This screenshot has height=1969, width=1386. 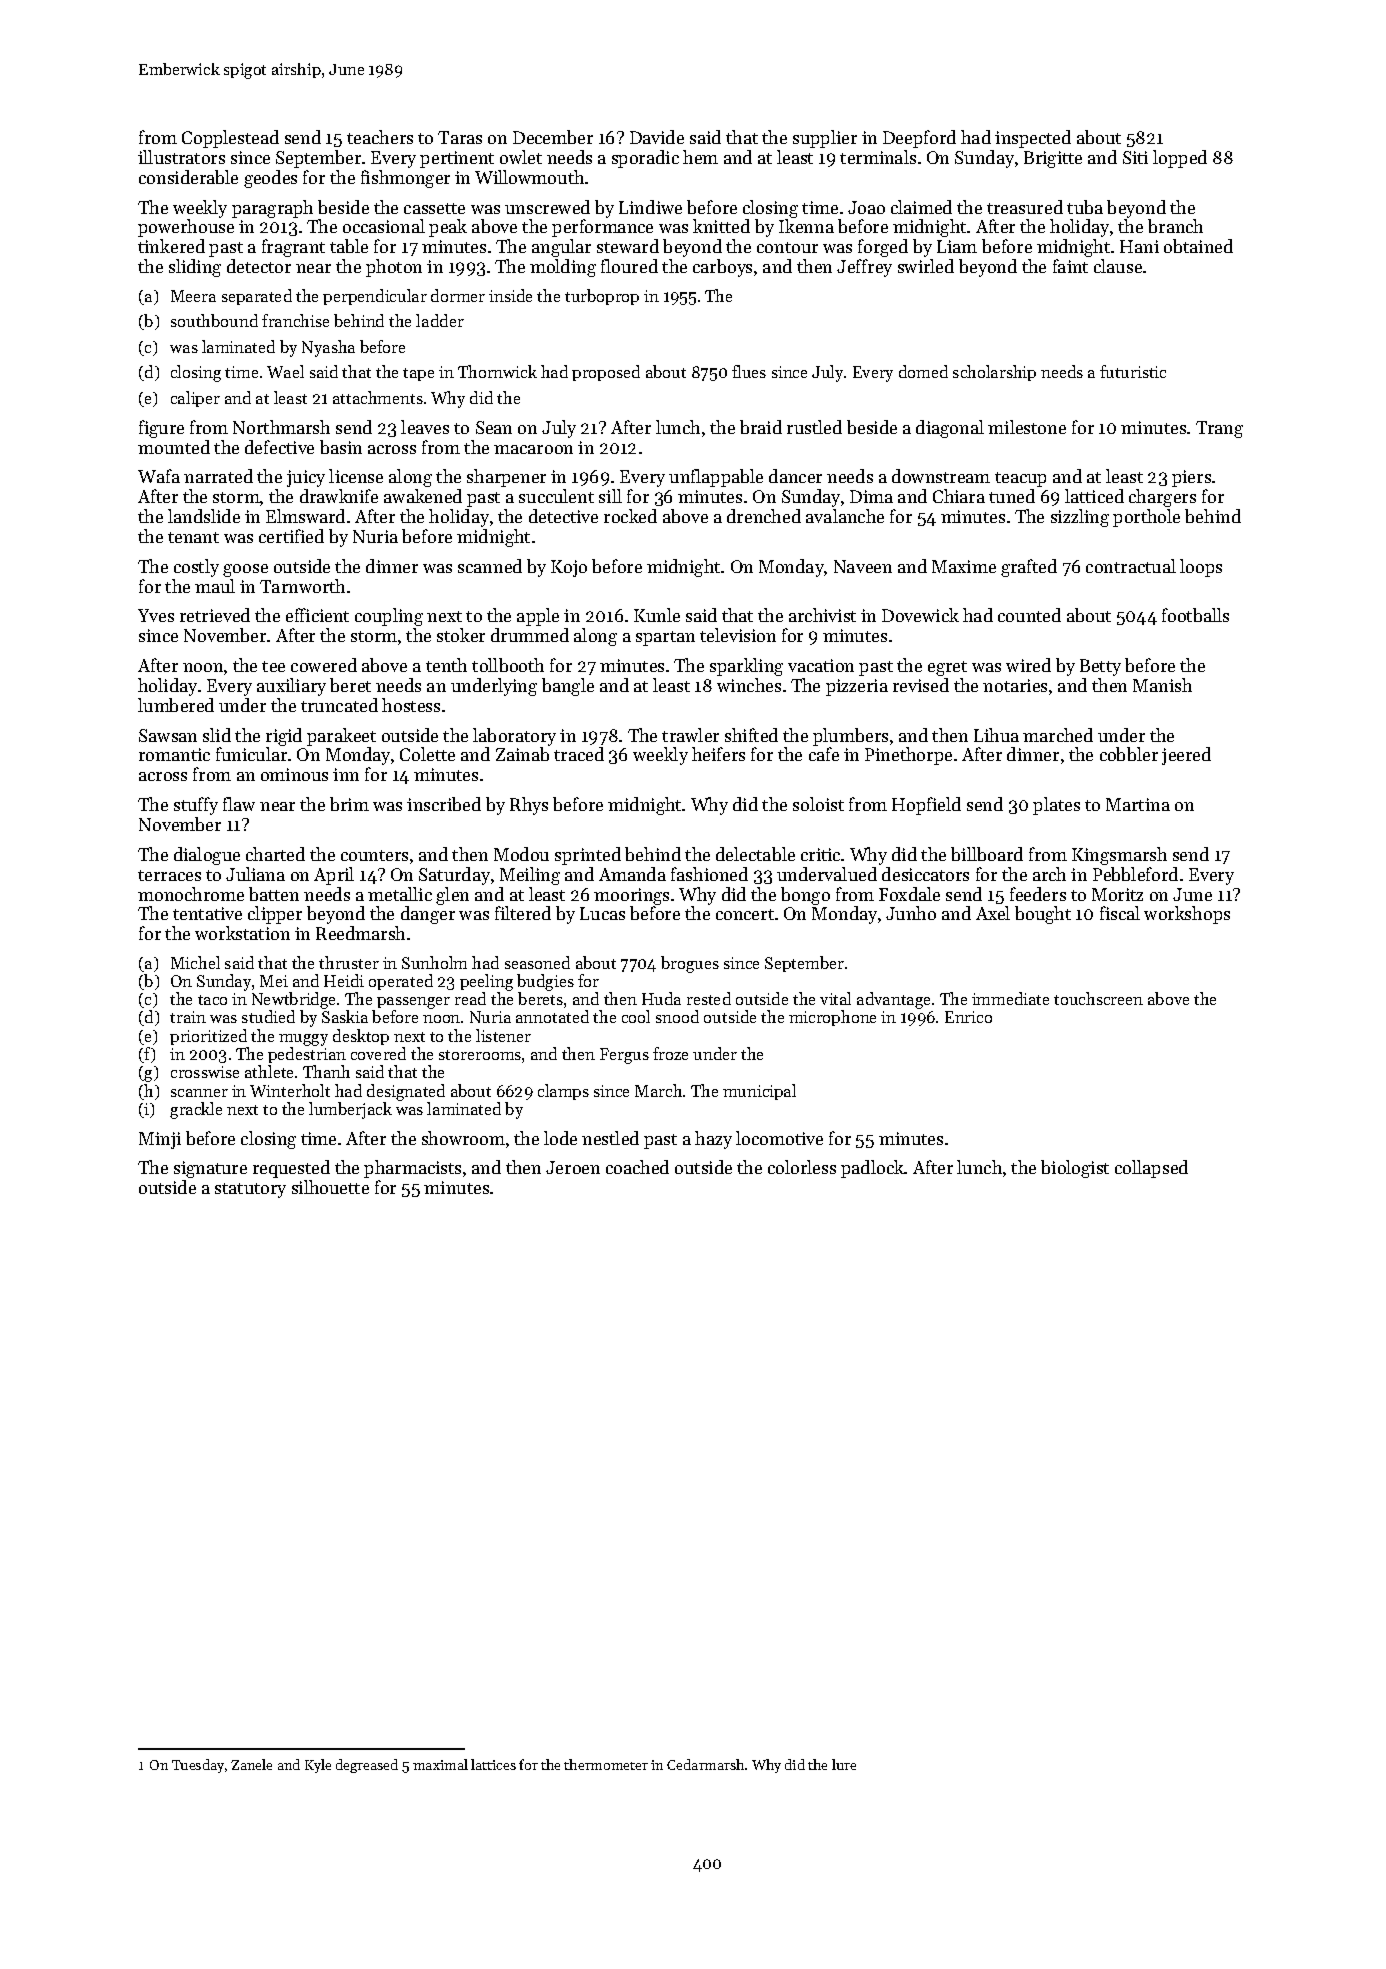 What do you see at coordinates (606, 1764) in the screenshot?
I see `thermometer` at bounding box center [606, 1764].
